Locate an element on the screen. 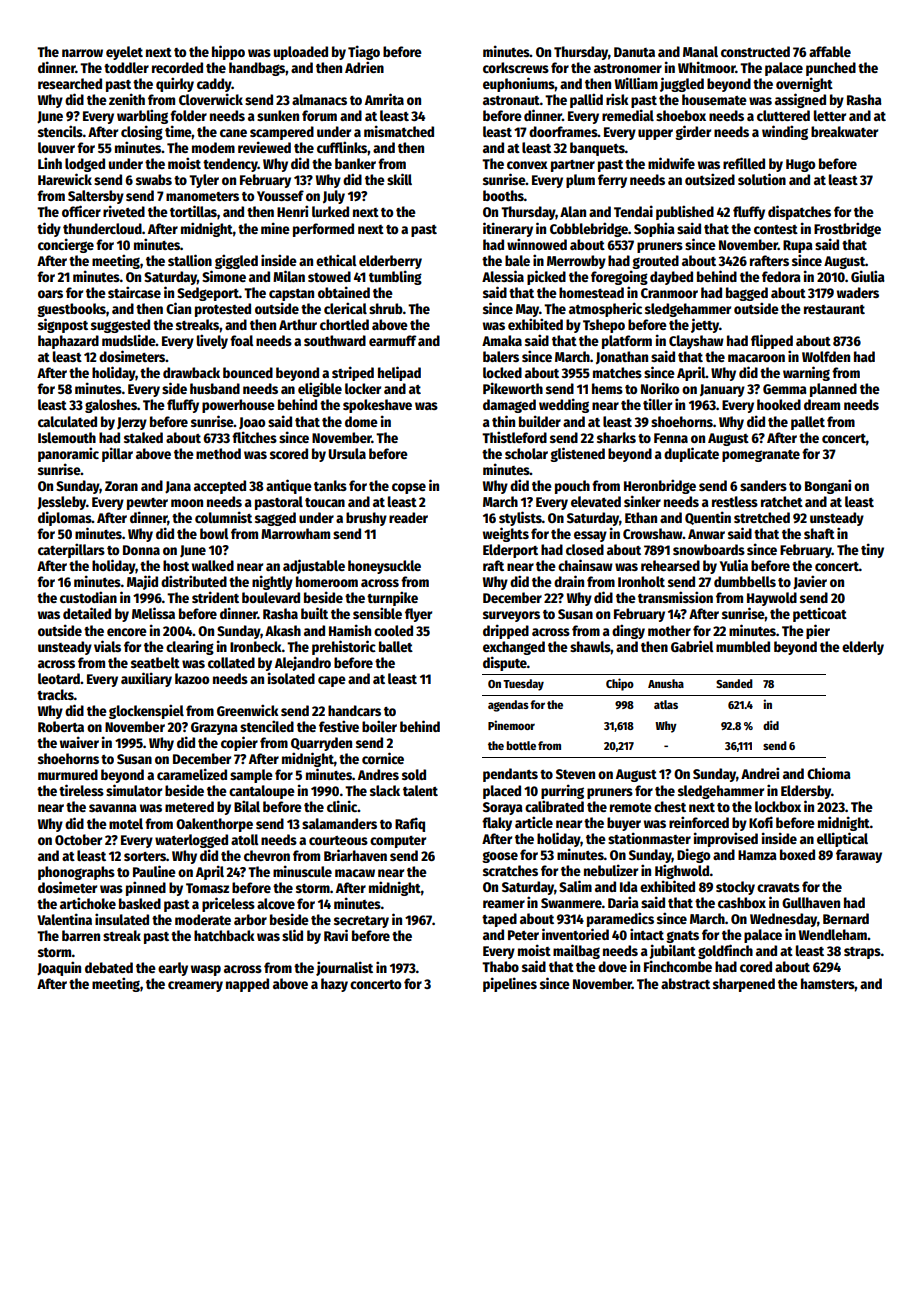 The height and width of the screenshot is (1308, 924). affable is located at coordinates (830, 51).
